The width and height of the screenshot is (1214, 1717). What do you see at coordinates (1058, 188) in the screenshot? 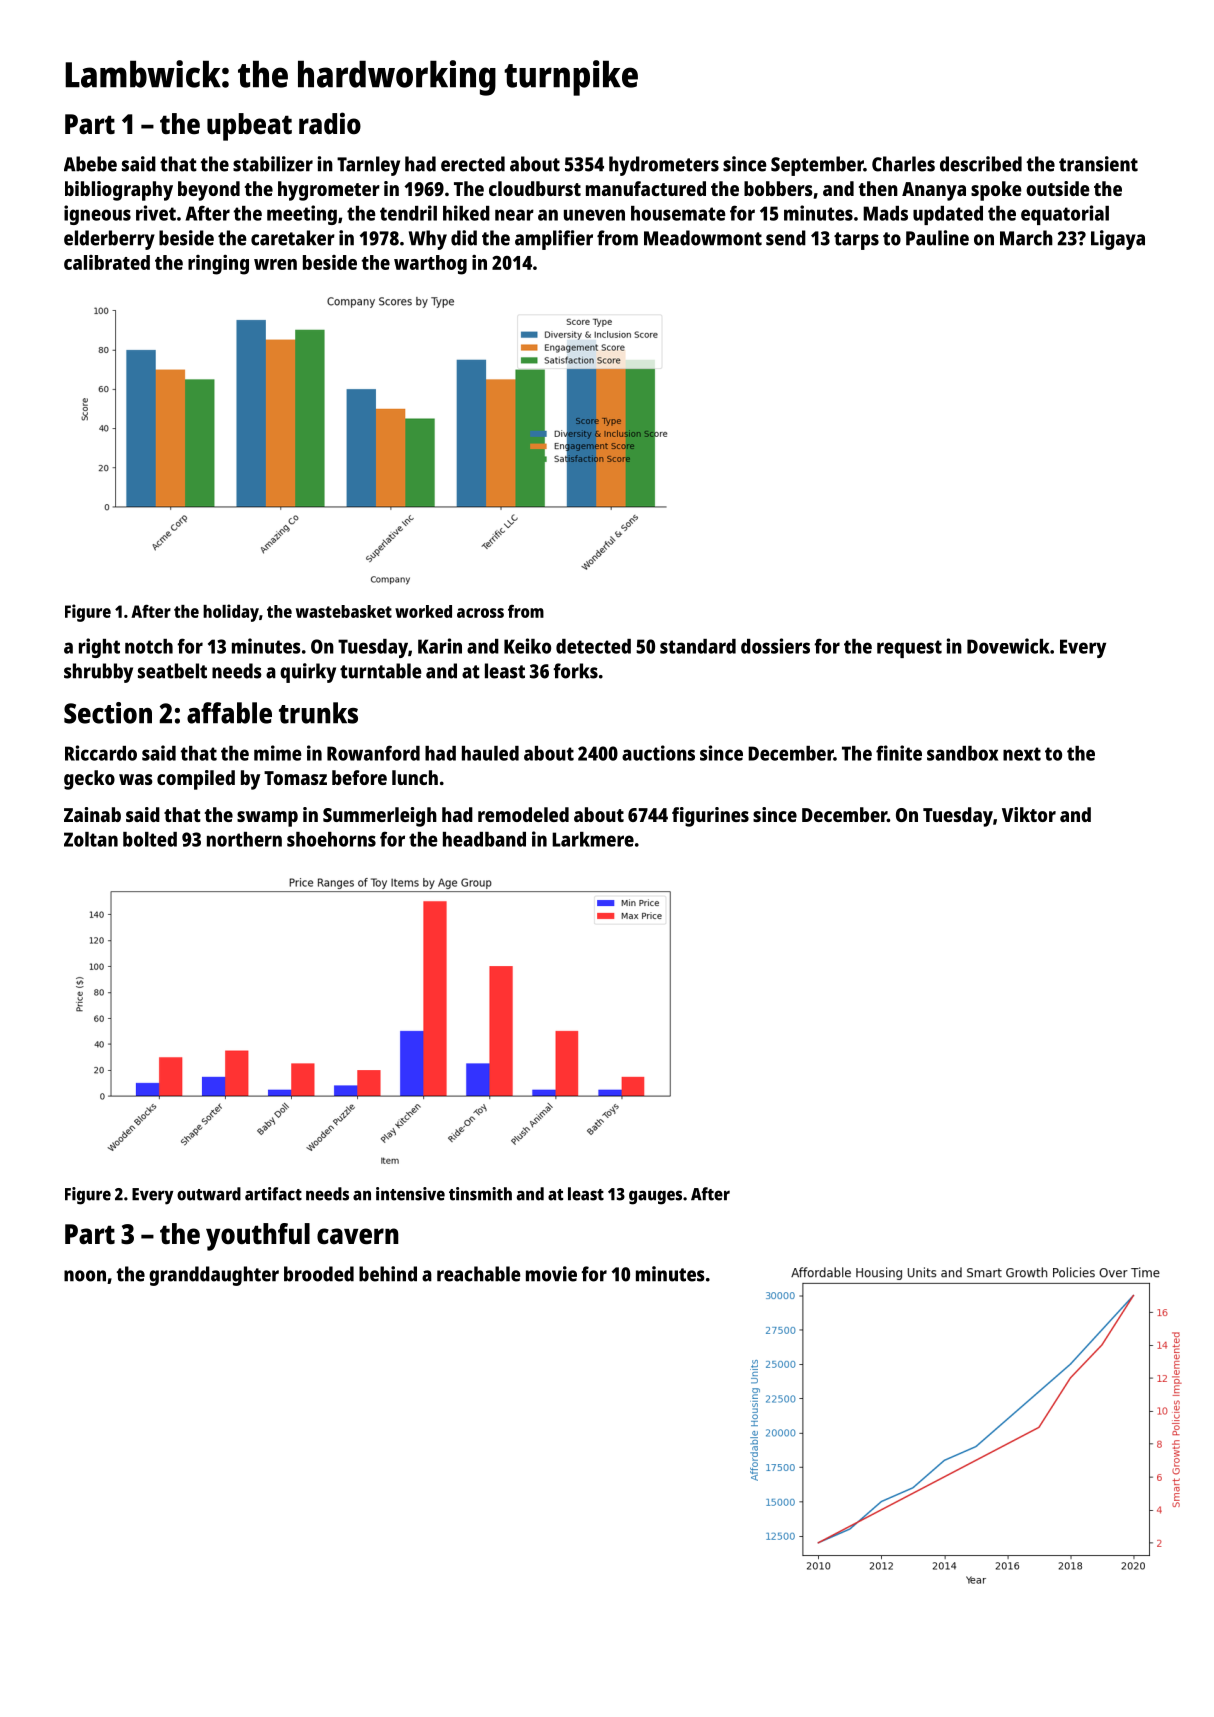
I see `outside` at bounding box center [1058, 188].
